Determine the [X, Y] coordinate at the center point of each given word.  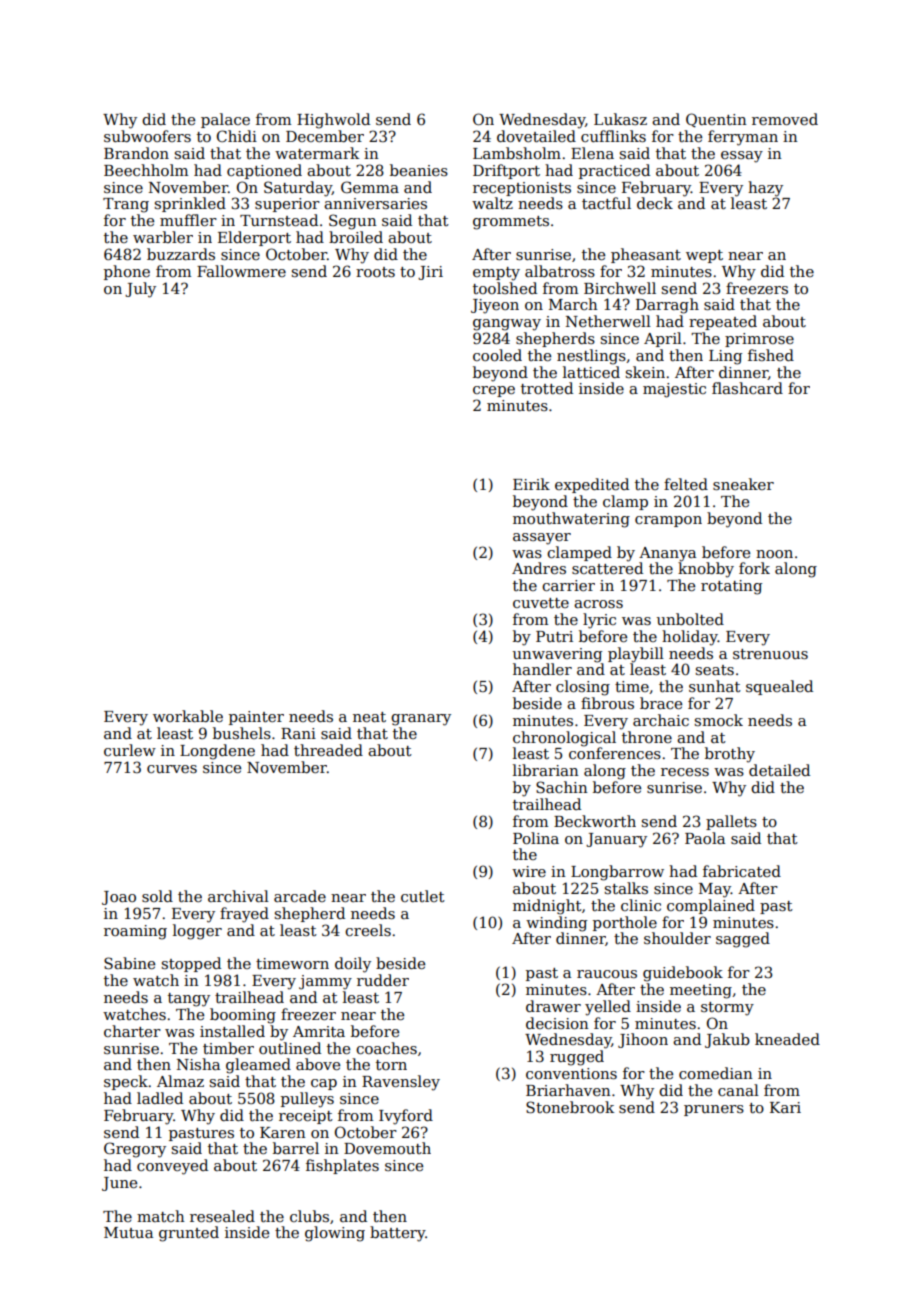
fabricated [742, 871]
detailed [779, 770]
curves [172, 769]
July [140, 290]
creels [368, 930]
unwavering [557, 655]
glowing [335, 1234]
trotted [547, 388]
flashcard [747, 388]
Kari [785, 1107]
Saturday [298, 189]
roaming [135, 932]
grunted [189, 1234]
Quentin [716, 120]
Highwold [333, 121]
